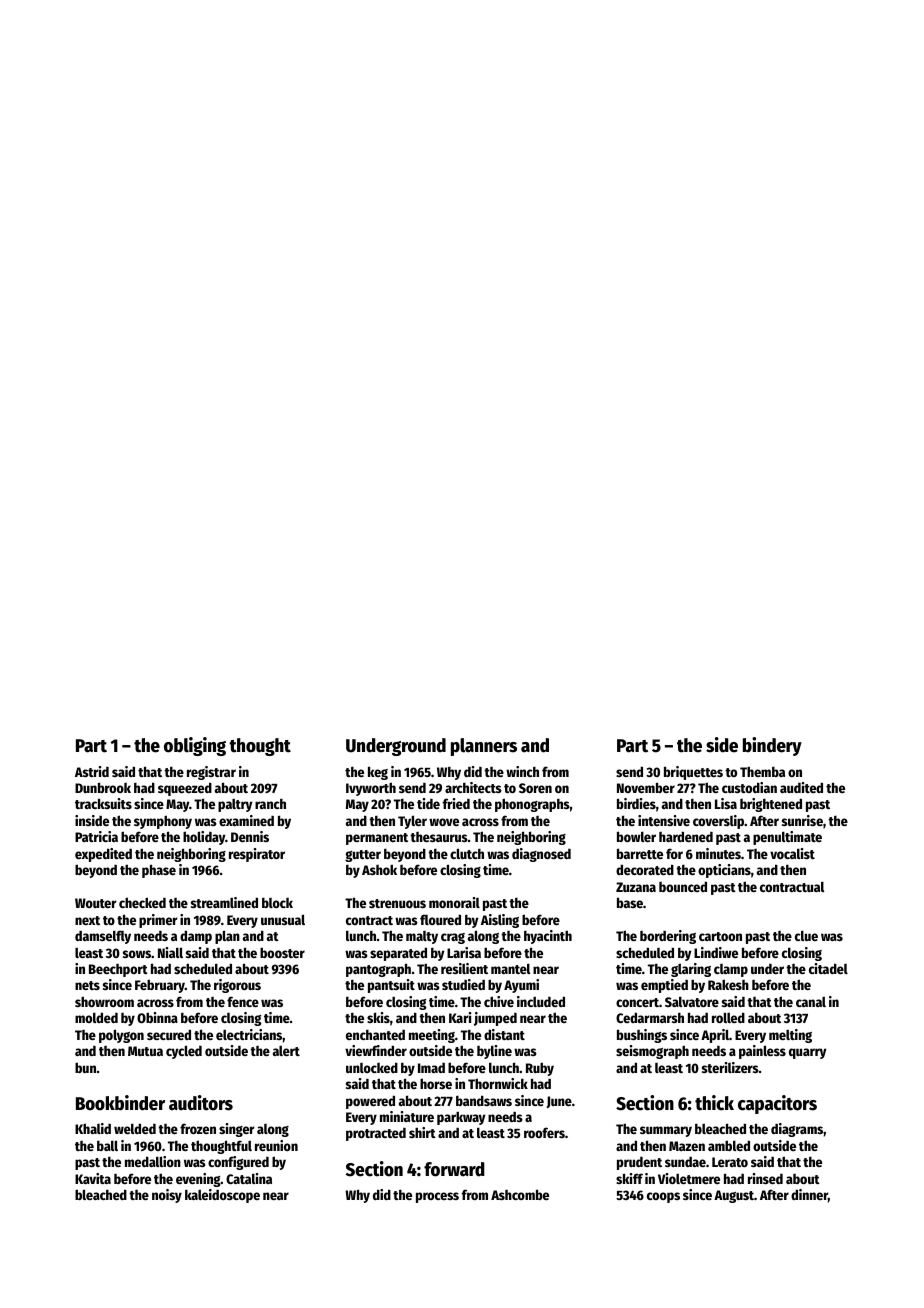  What do you see at coordinates (104, 1001) in the screenshot?
I see `showroom` at bounding box center [104, 1001].
